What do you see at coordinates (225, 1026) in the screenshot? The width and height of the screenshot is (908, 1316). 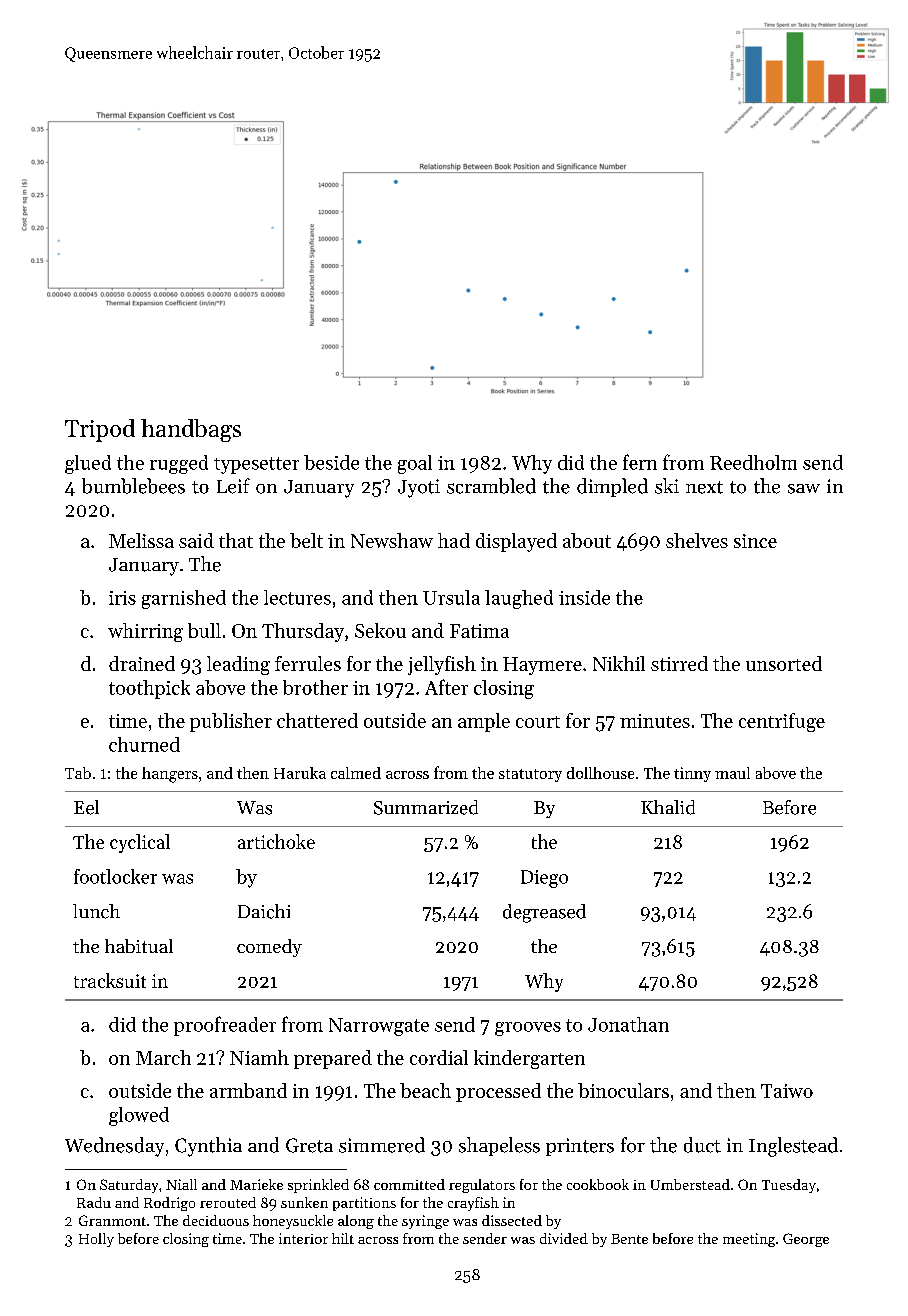 I see `proofreader` at bounding box center [225, 1026].
